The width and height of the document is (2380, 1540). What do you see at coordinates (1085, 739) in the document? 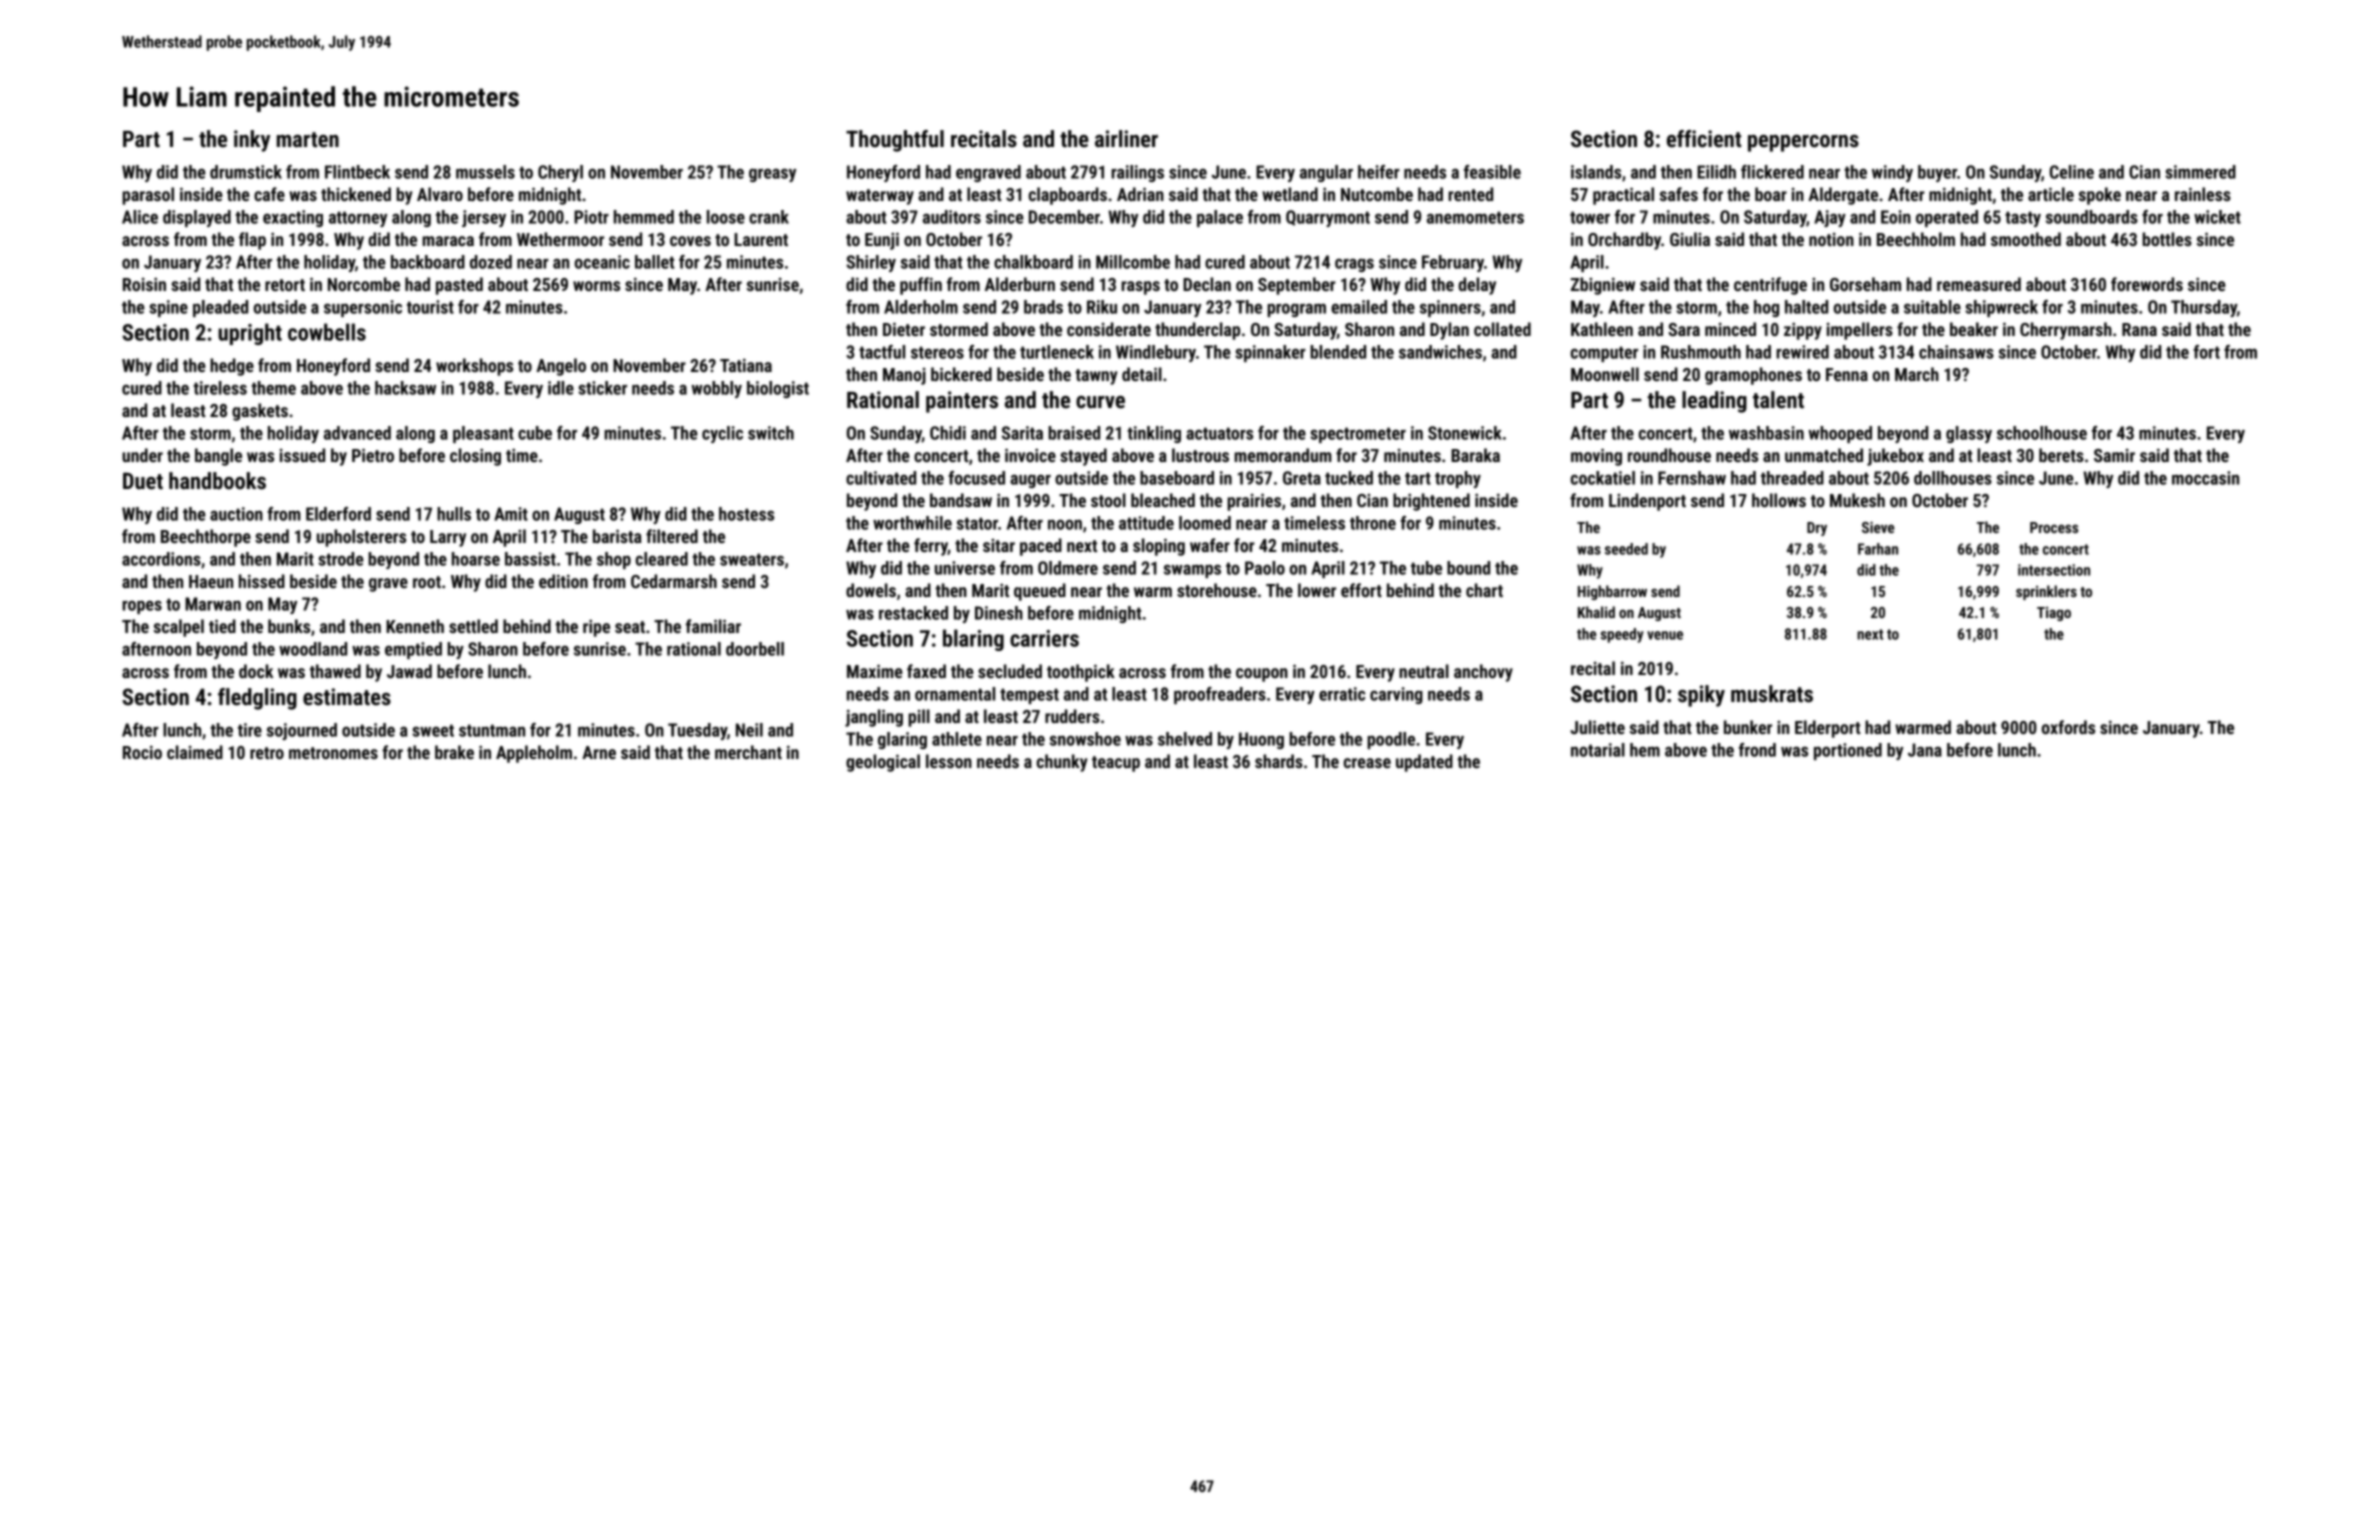
I see `snowshoe` at bounding box center [1085, 739].
